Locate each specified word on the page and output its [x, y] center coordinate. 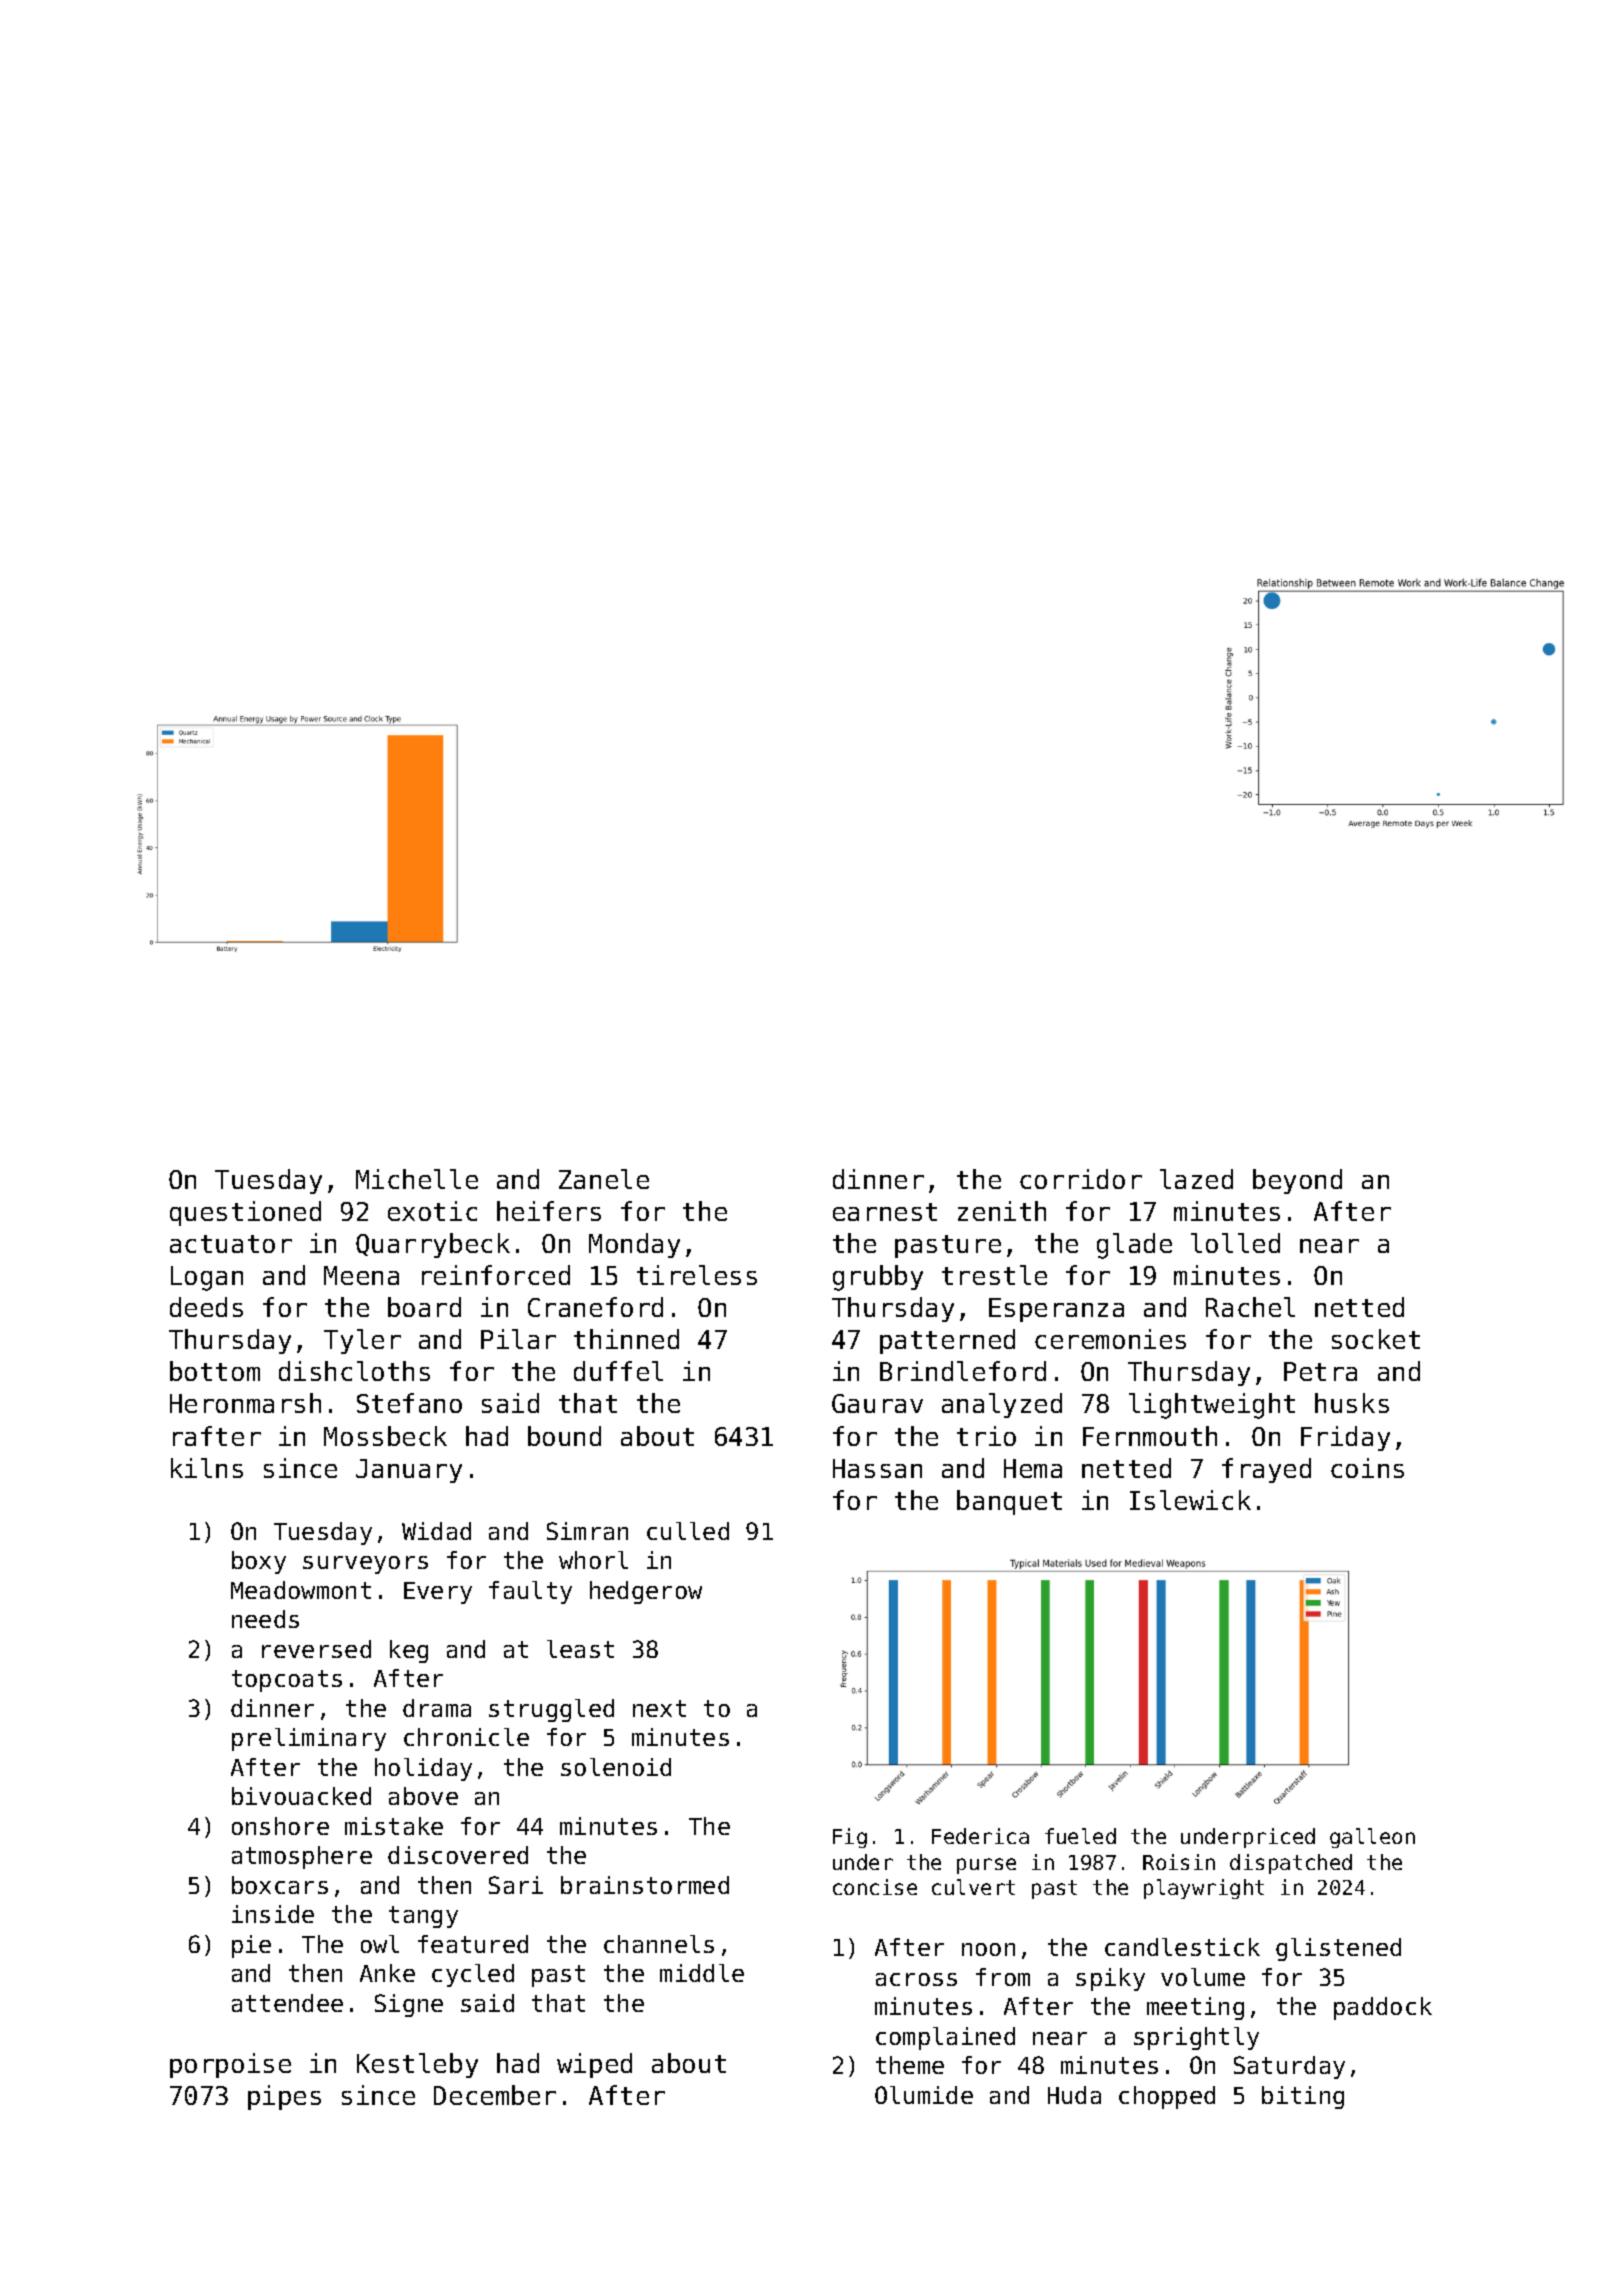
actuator [231, 1244]
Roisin [1179, 1862]
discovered [458, 1855]
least [580, 1649]
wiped [594, 2065]
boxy [259, 1562]
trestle [994, 1275]
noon [988, 1949]
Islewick [1190, 1500]
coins [1367, 1468]
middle [702, 1973]
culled [688, 1531]
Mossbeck [385, 1436]
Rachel [1250, 1307]
